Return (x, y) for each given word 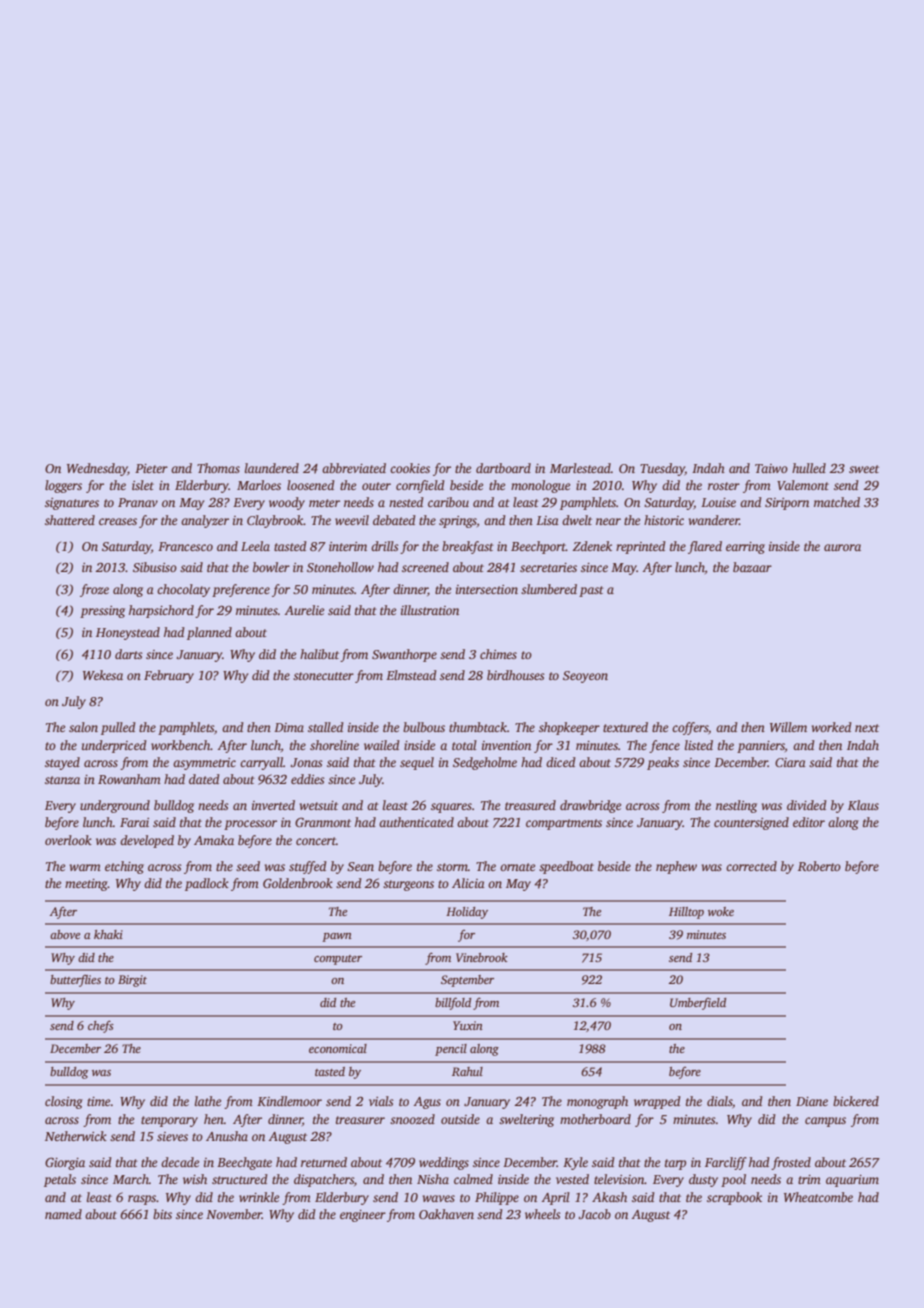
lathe (208, 1101)
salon (83, 727)
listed (699, 745)
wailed (382, 745)
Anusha (227, 1136)
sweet (864, 469)
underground (115, 806)
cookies (410, 468)
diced (561, 762)
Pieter (151, 468)
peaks (663, 763)
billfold (453, 1003)
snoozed (412, 1119)
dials (719, 1101)
